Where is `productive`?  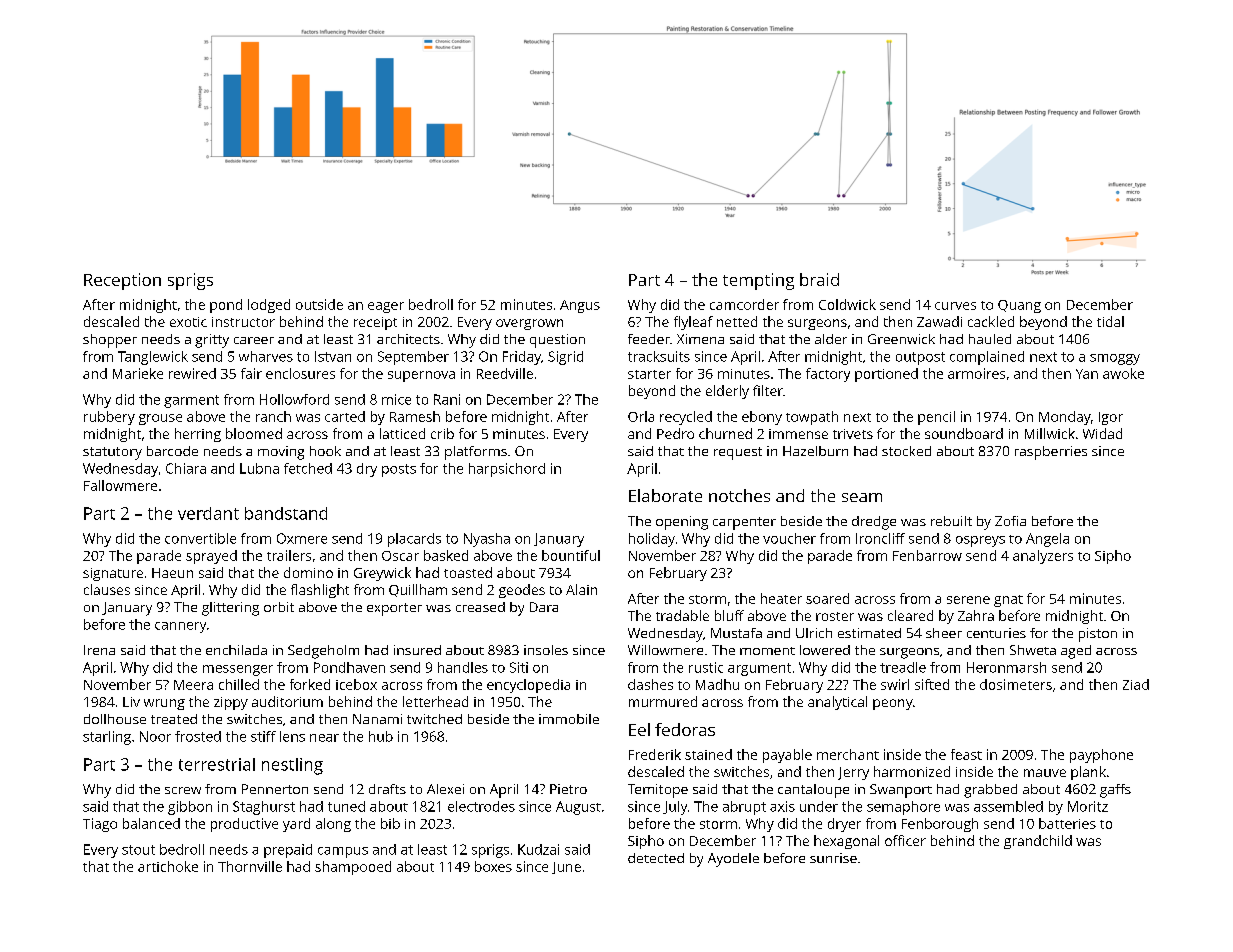 productive is located at coordinates (244, 825).
